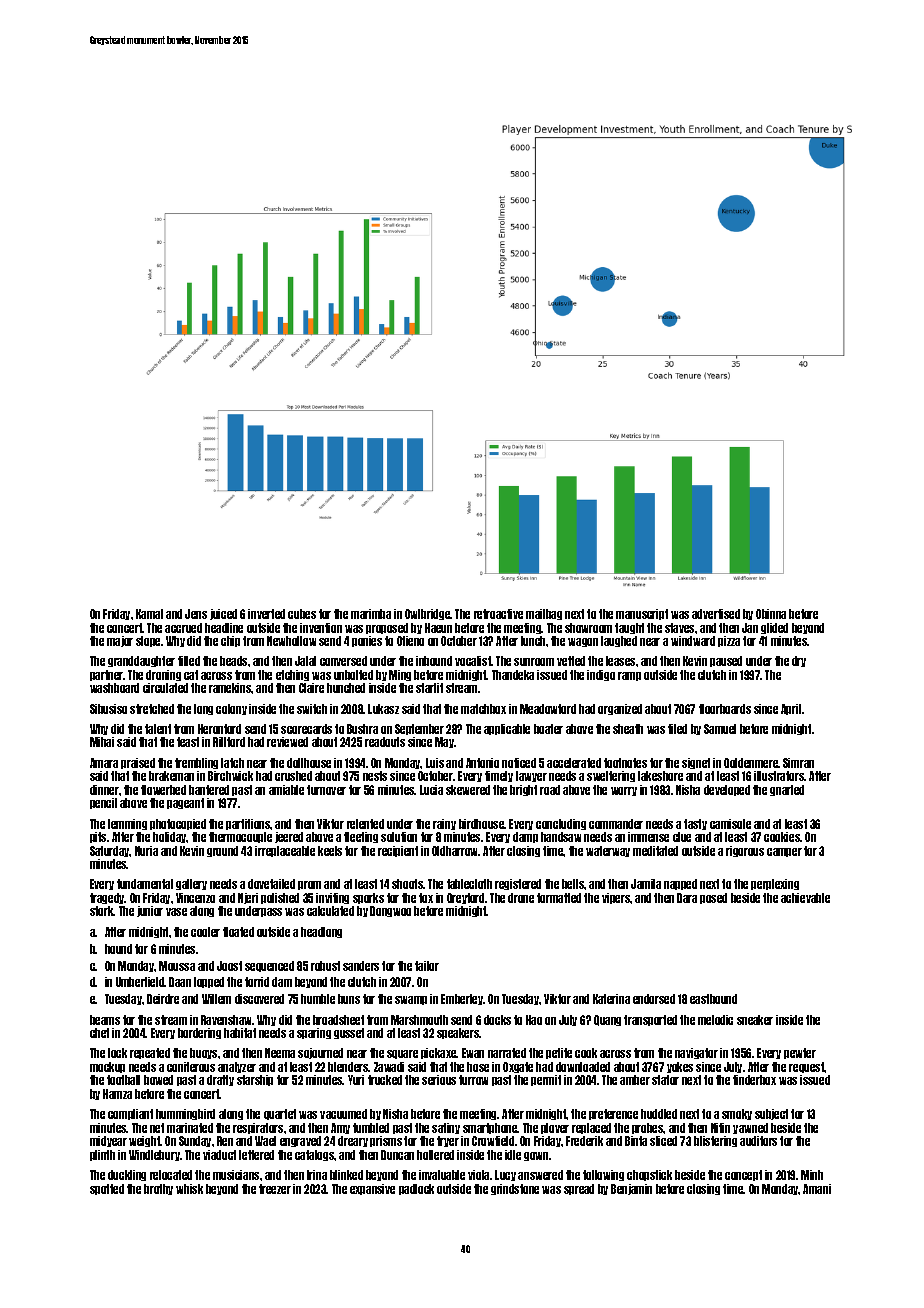 This screenshot has width=924, height=1308. I want to click on floorboards, so click(725, 709).
